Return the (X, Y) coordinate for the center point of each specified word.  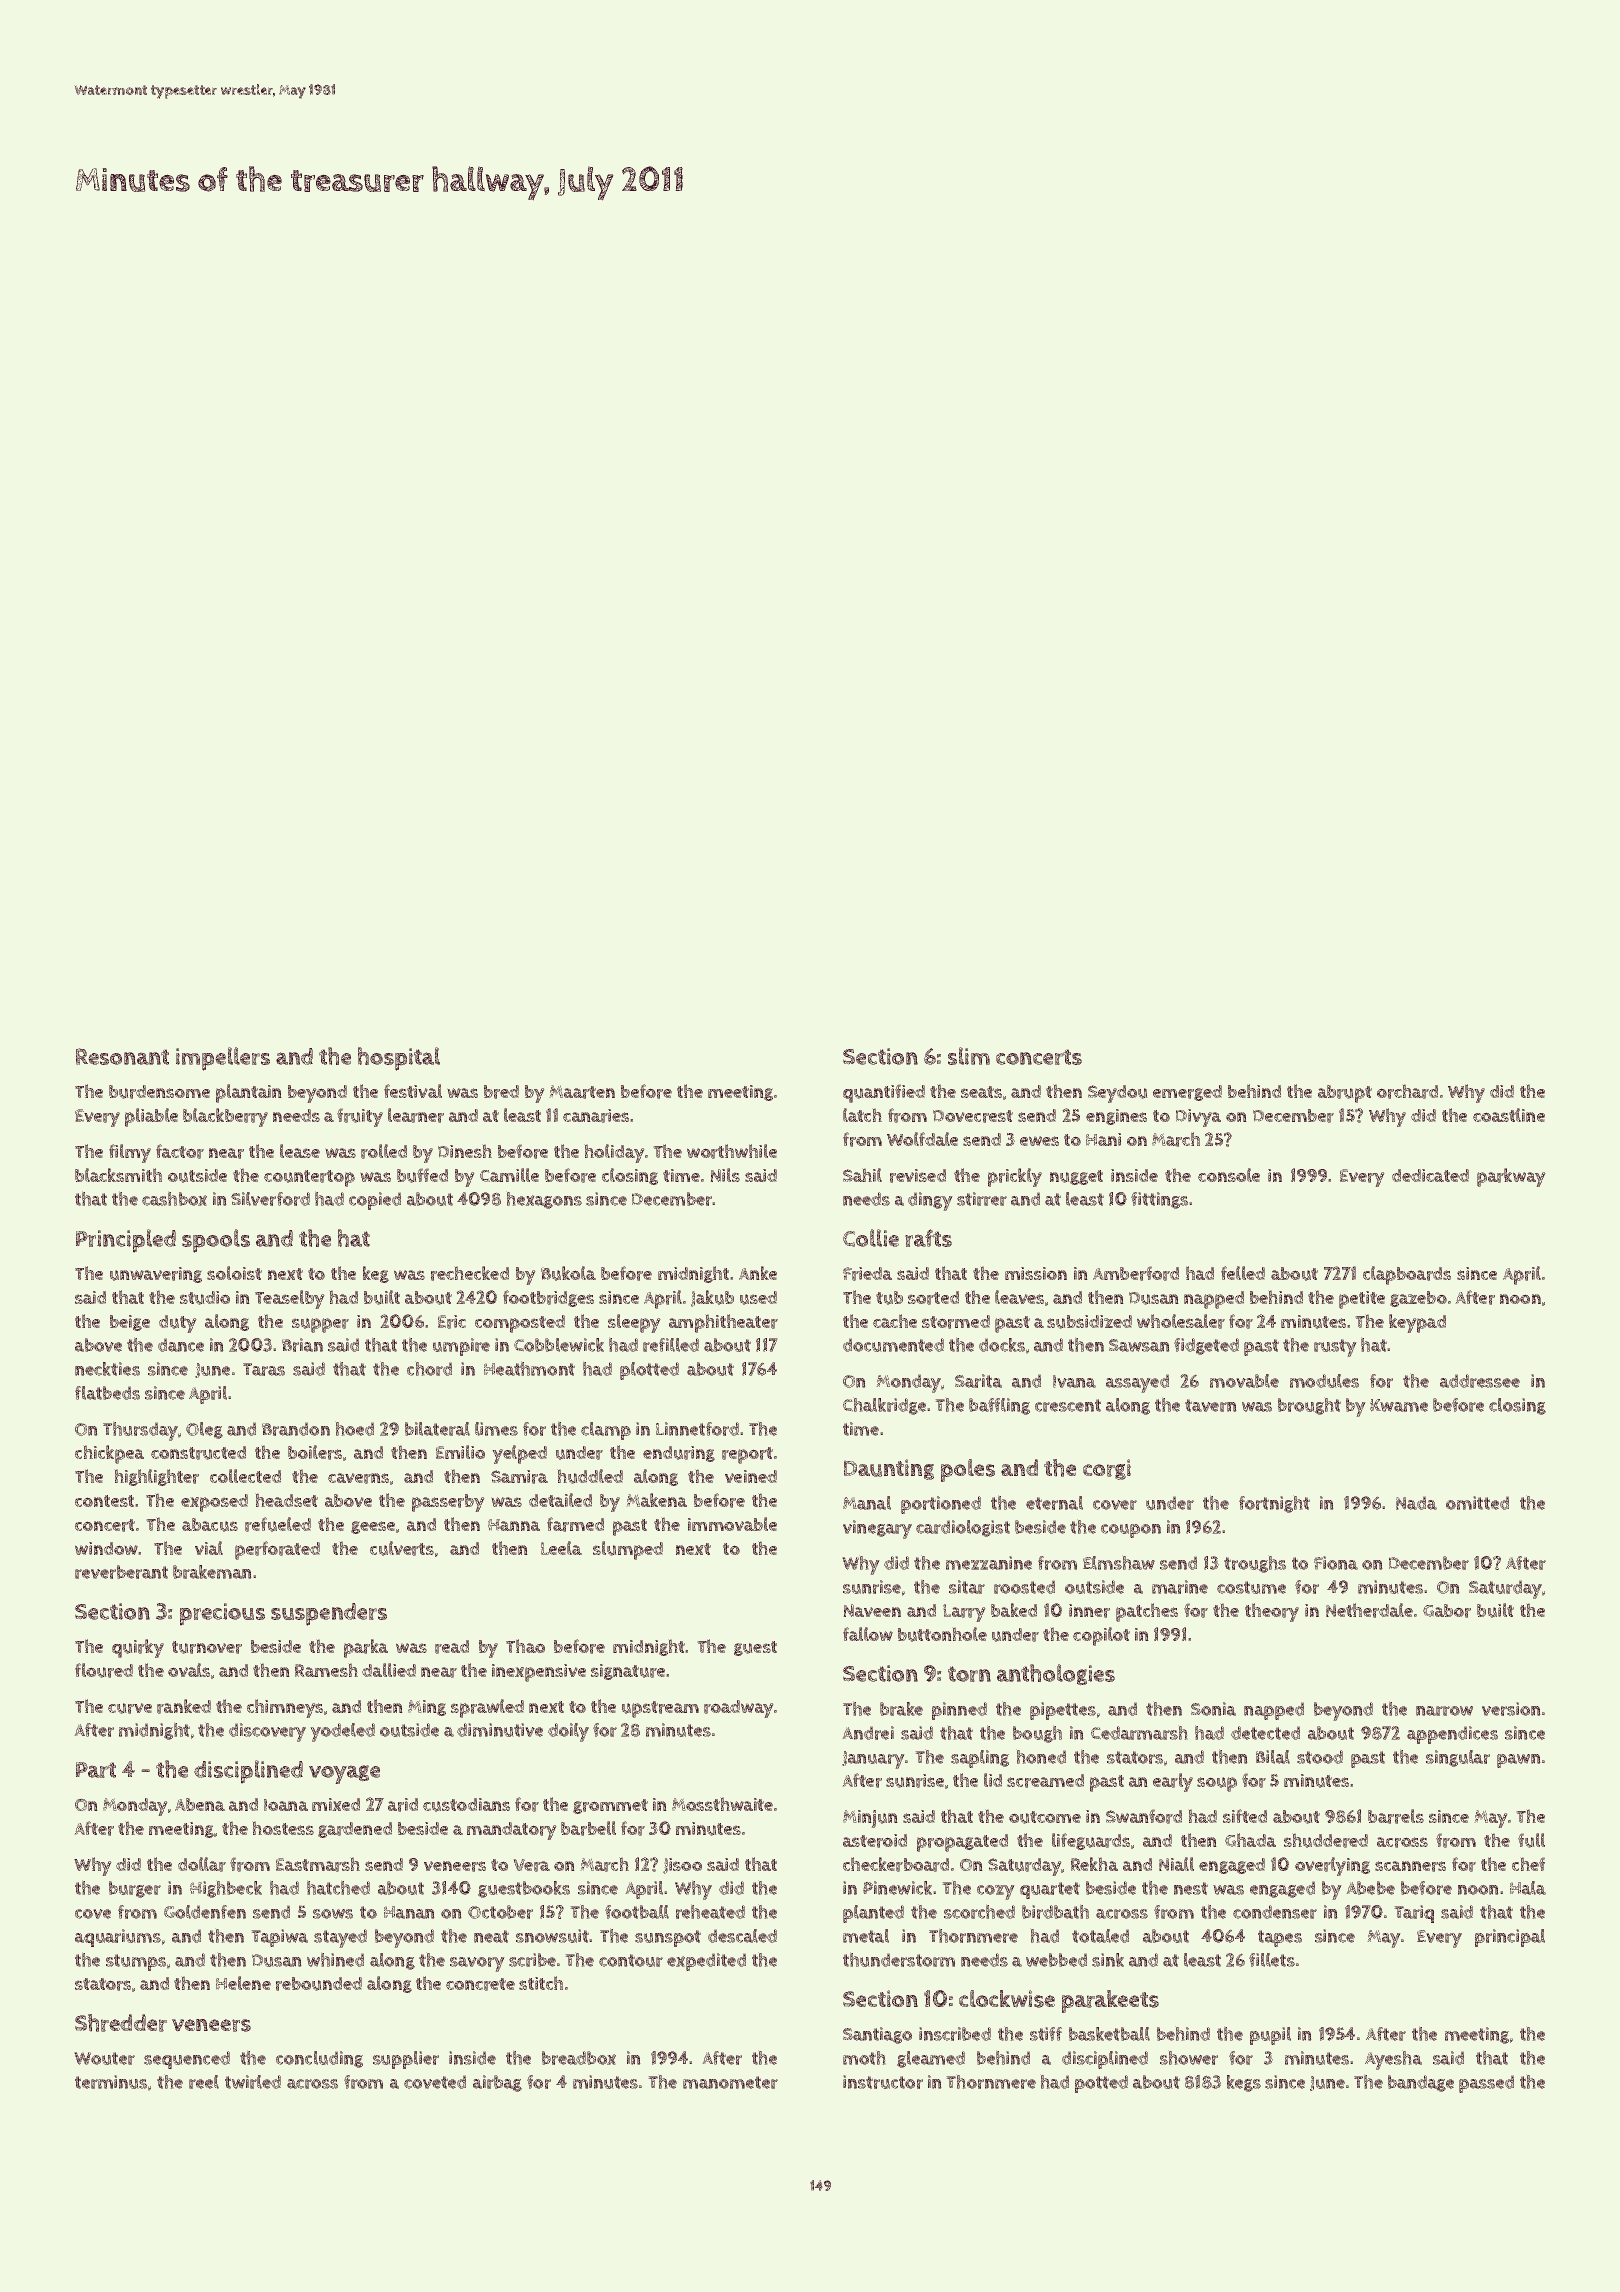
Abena (200, 1804)
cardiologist (963, 1528)
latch (862, 1115)
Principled (126, 1241)
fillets (1272, 1960)
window (106, 1548)
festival (413, 1091)
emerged (1187, 1093)
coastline (1509, 1115)
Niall (1176, 1864)
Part (96, 1770)
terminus (111, 2082)
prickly (1015, 1177)
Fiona (1336, 1563)
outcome (1045, 1817)
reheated (710, 1911)
